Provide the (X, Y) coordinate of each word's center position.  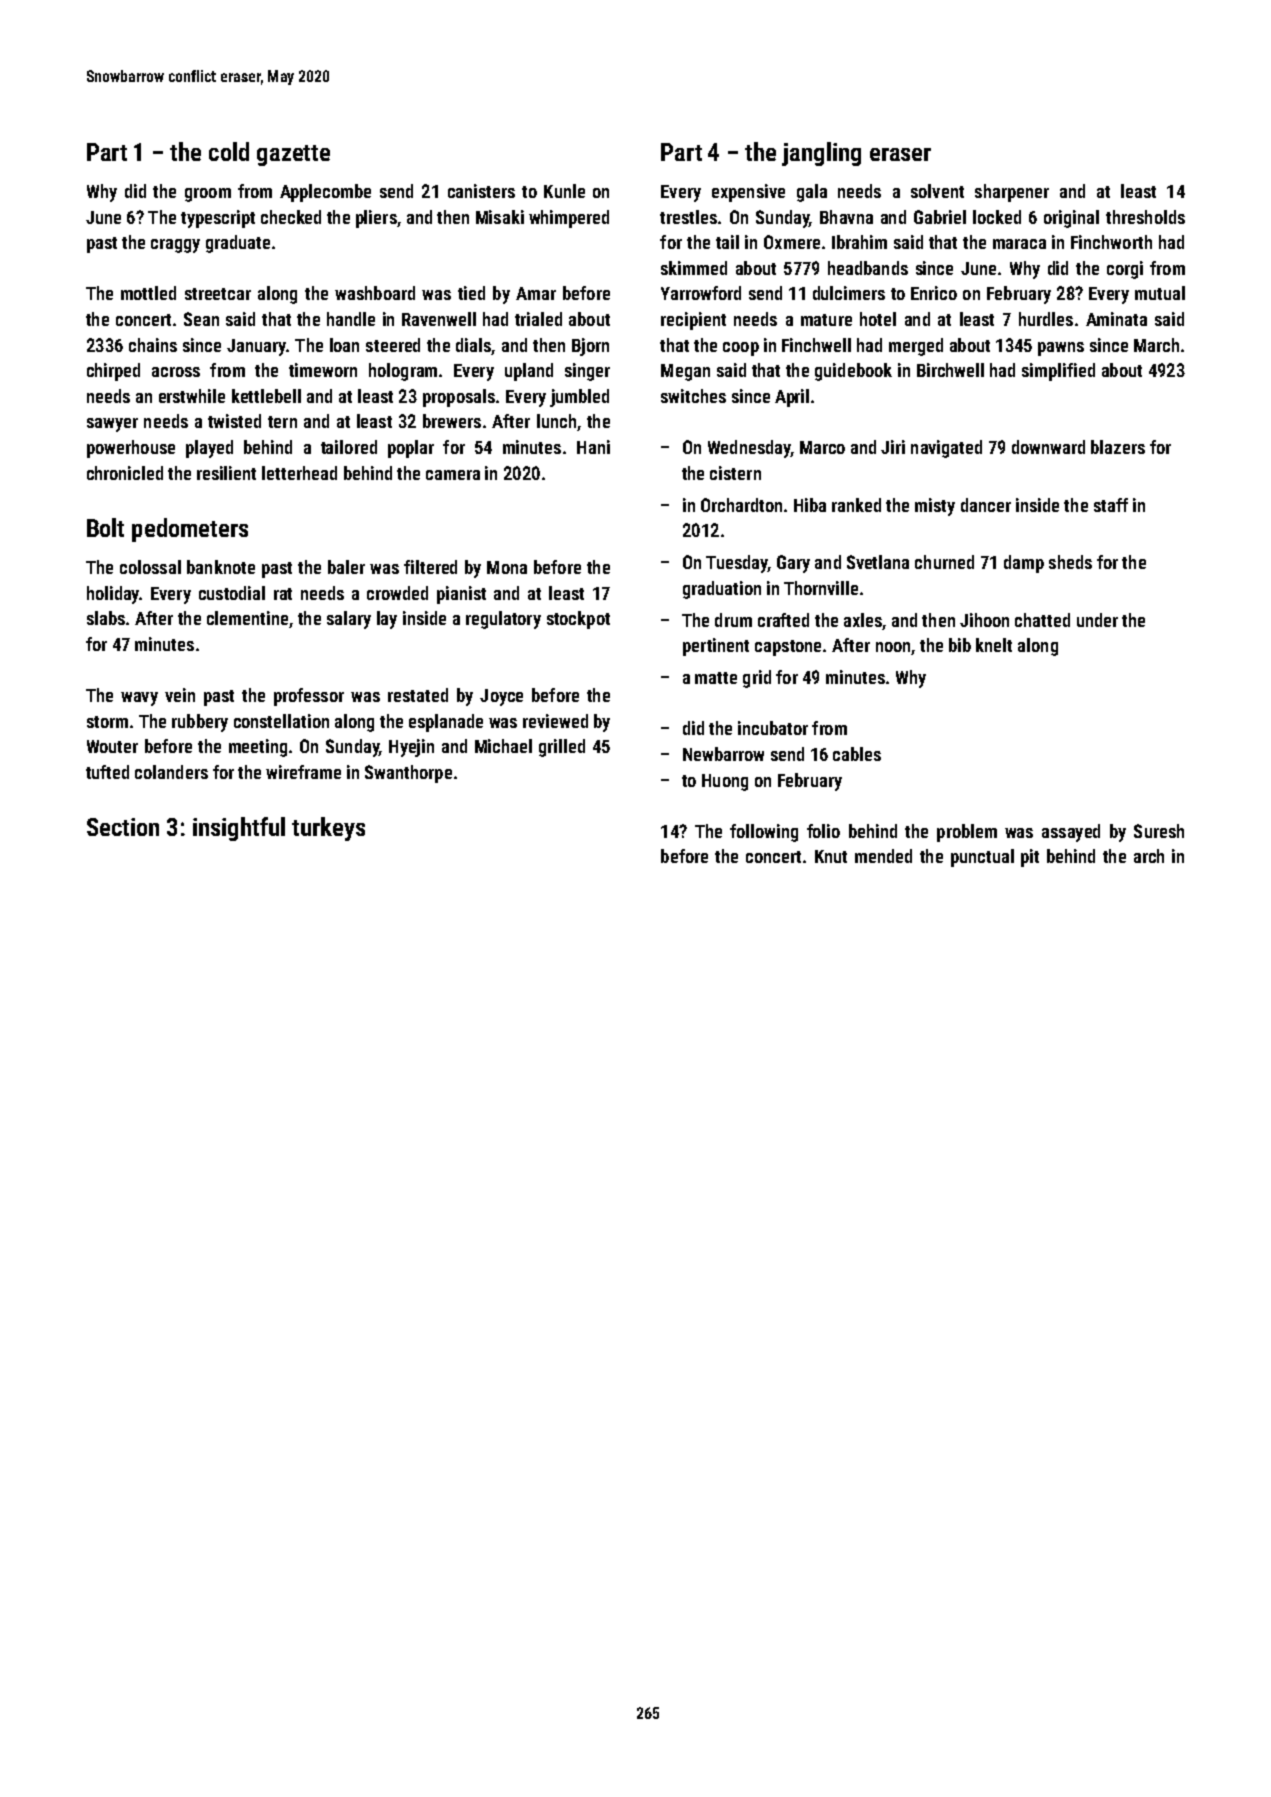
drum (733, 620)
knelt (994, 645)
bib (960, 645)
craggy (175, 246)
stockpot (578, 620)
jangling (821, 154)
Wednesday (749, 449)
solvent (937, 191)
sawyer (112, 425)
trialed (538, 319)
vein (180, 695)
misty (935, 507)
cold (229, 151)
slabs (106, 618)
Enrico (934, 293)
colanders (171, 772)
